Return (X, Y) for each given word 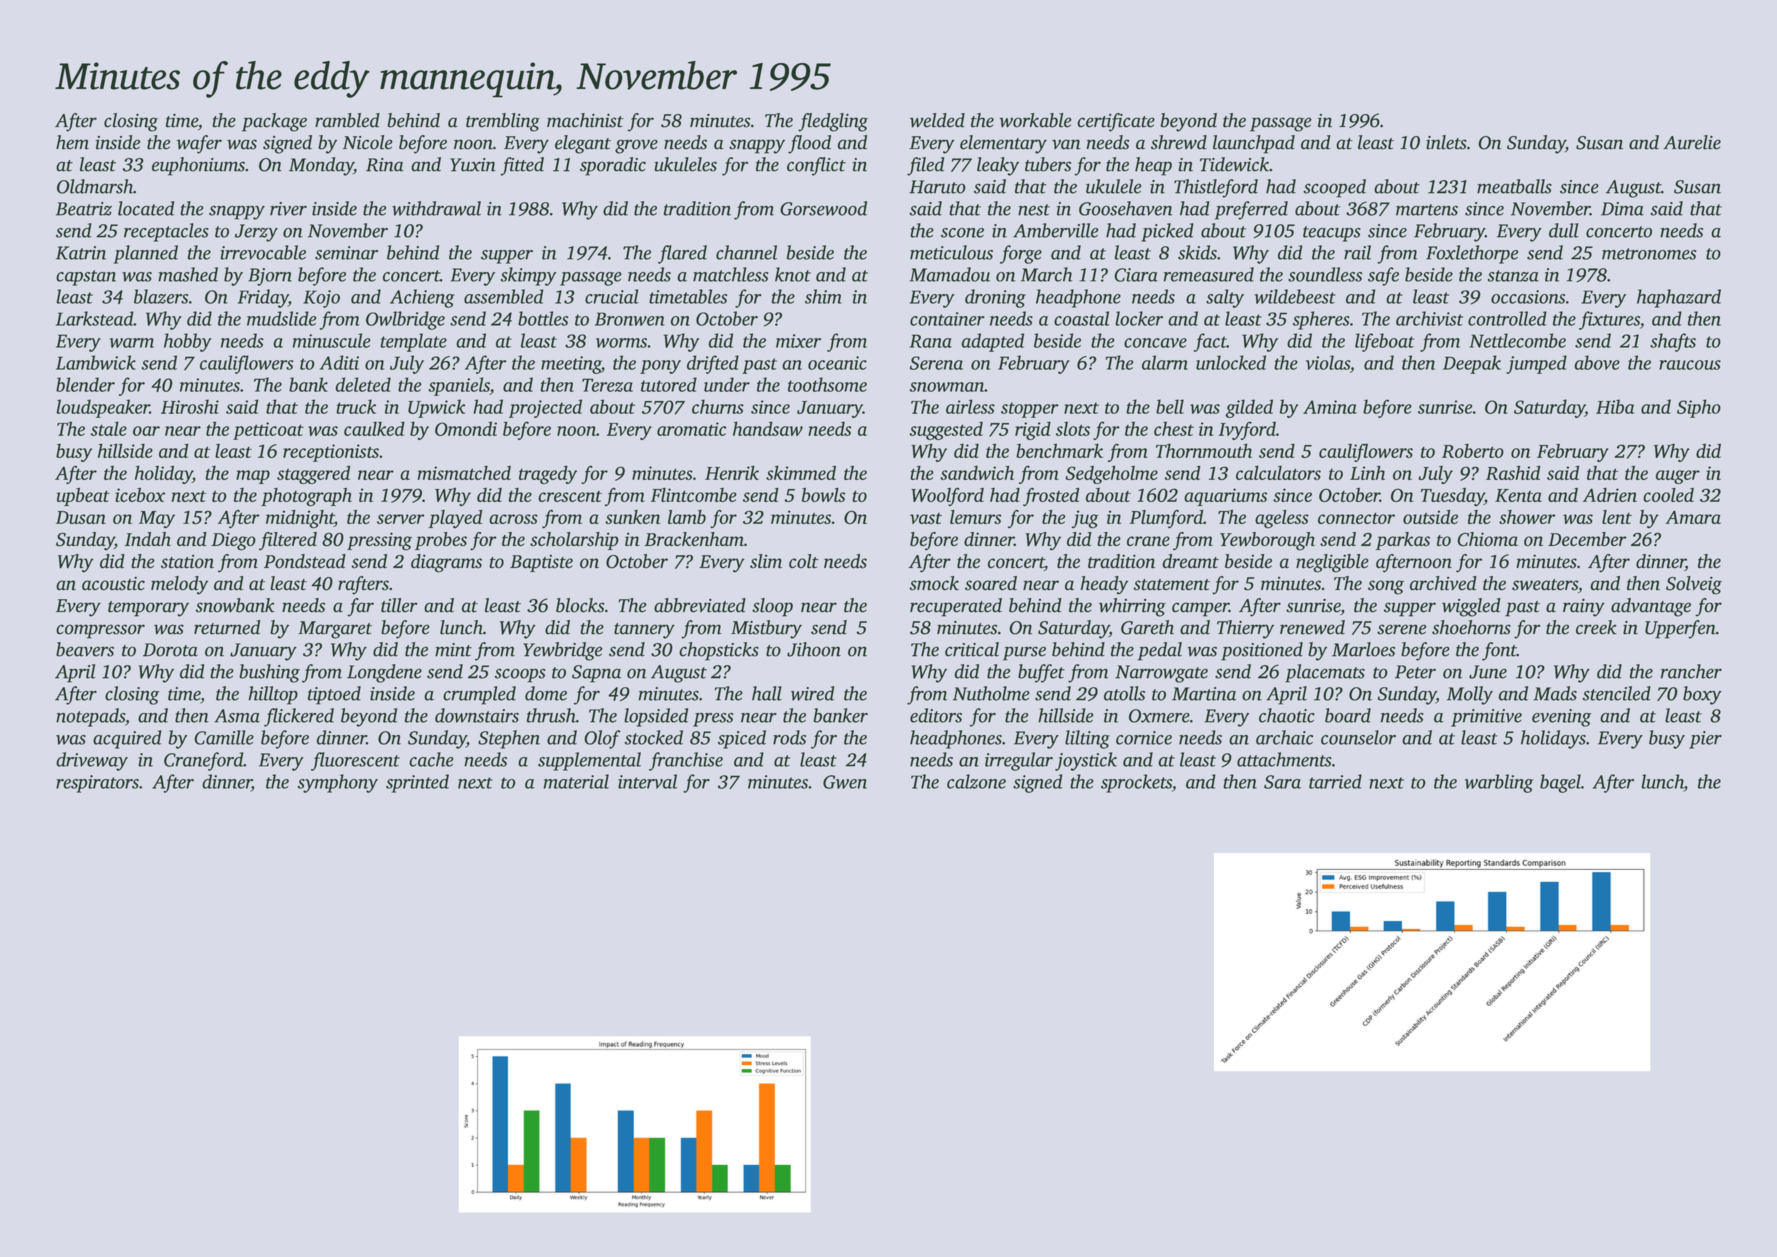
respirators (97, 784)
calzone (976, 781)
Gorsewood (823, 208)
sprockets (1136, 783)
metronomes (1649, 254)
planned (145, 254)
